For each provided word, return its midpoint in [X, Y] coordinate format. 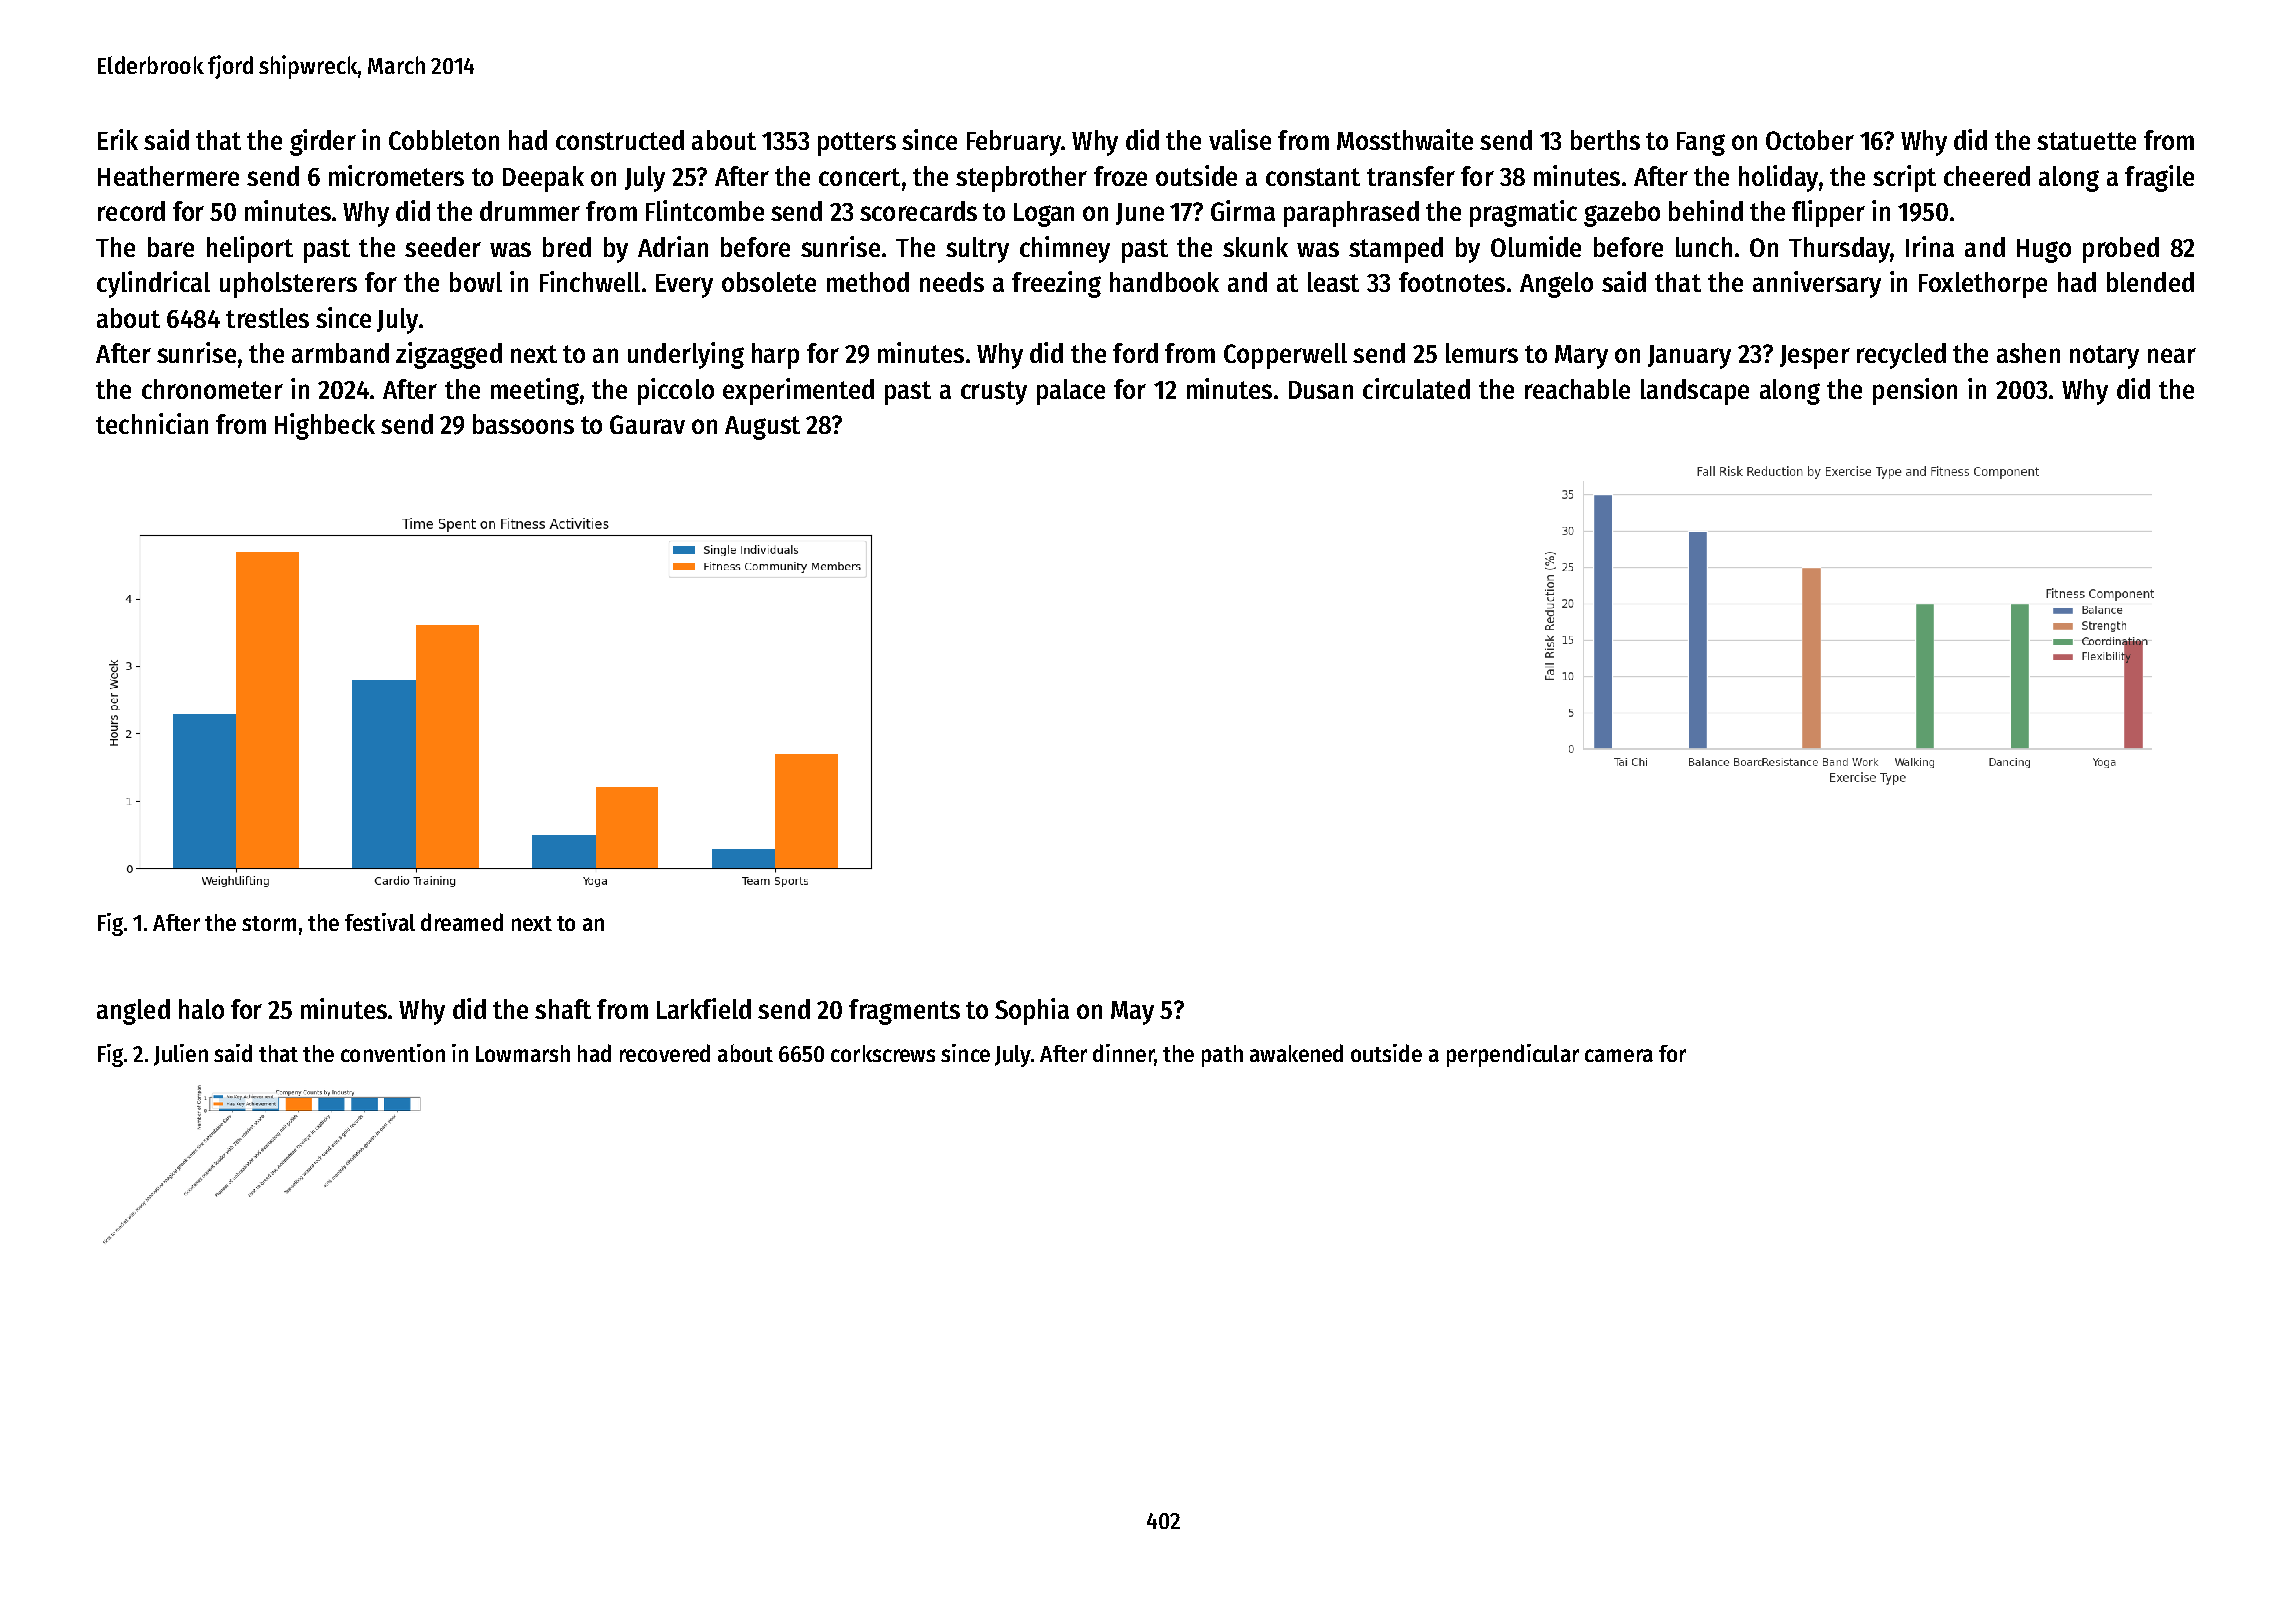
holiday [1778, 178]
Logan [1044, 215]
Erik [118, 139]
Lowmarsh [523, 1053]
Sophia [1032, 1011]
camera [1619, 1055]
